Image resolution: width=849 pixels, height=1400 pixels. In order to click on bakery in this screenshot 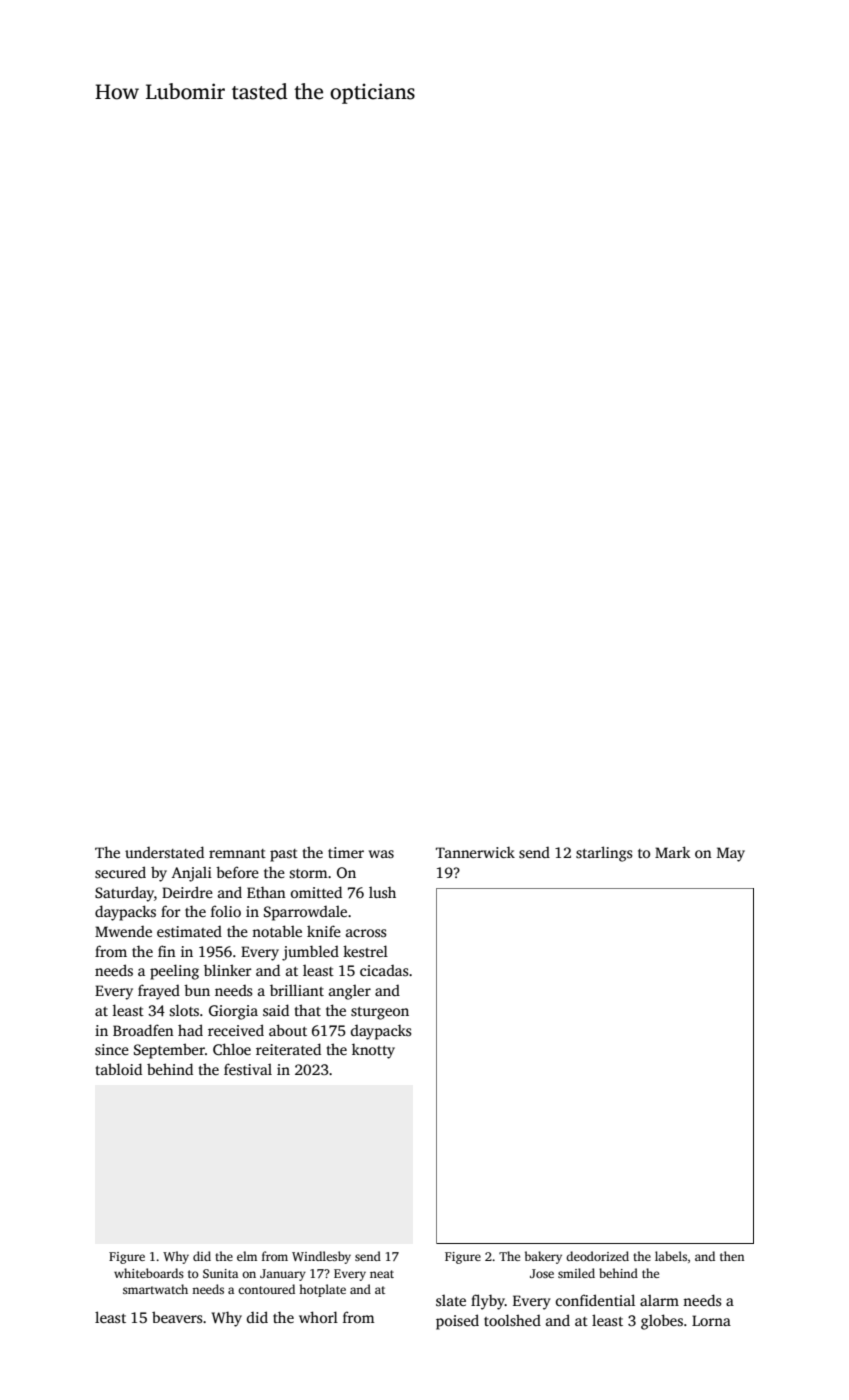, I will do `click(543, 1257)`.
